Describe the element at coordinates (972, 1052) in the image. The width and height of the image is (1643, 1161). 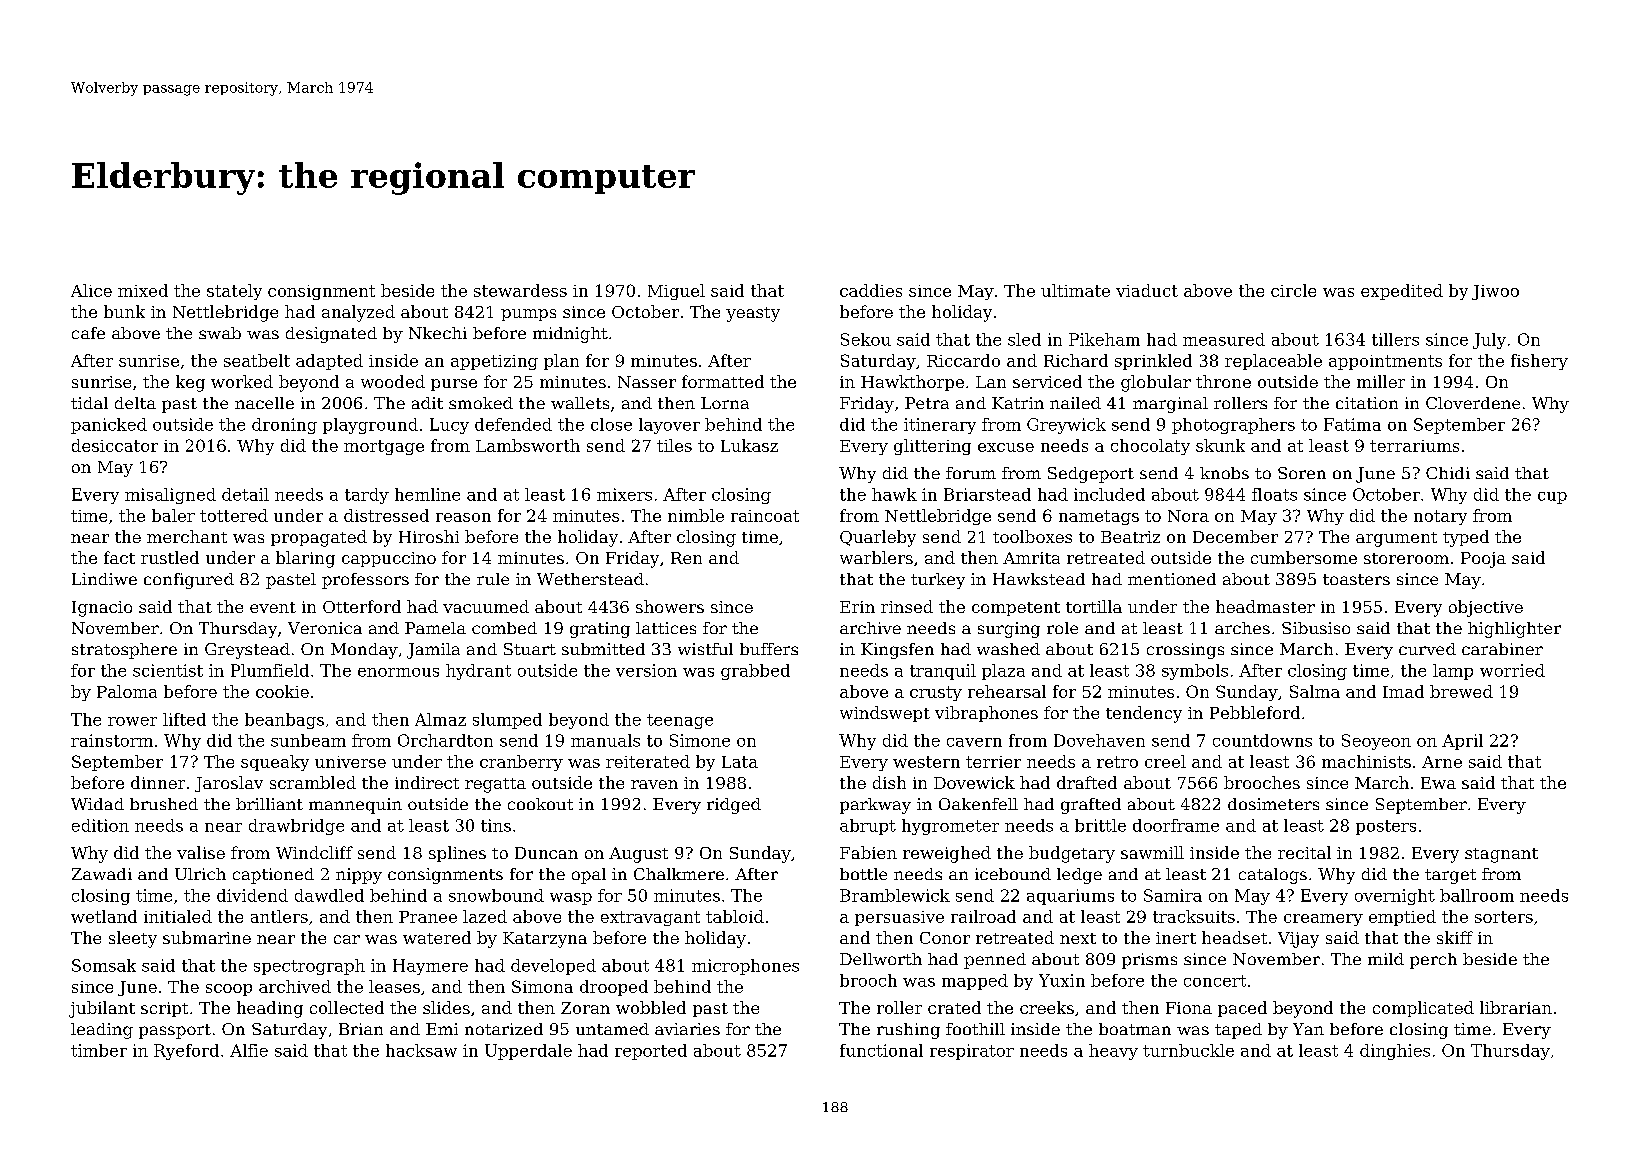
I see `respirator` at that location.
